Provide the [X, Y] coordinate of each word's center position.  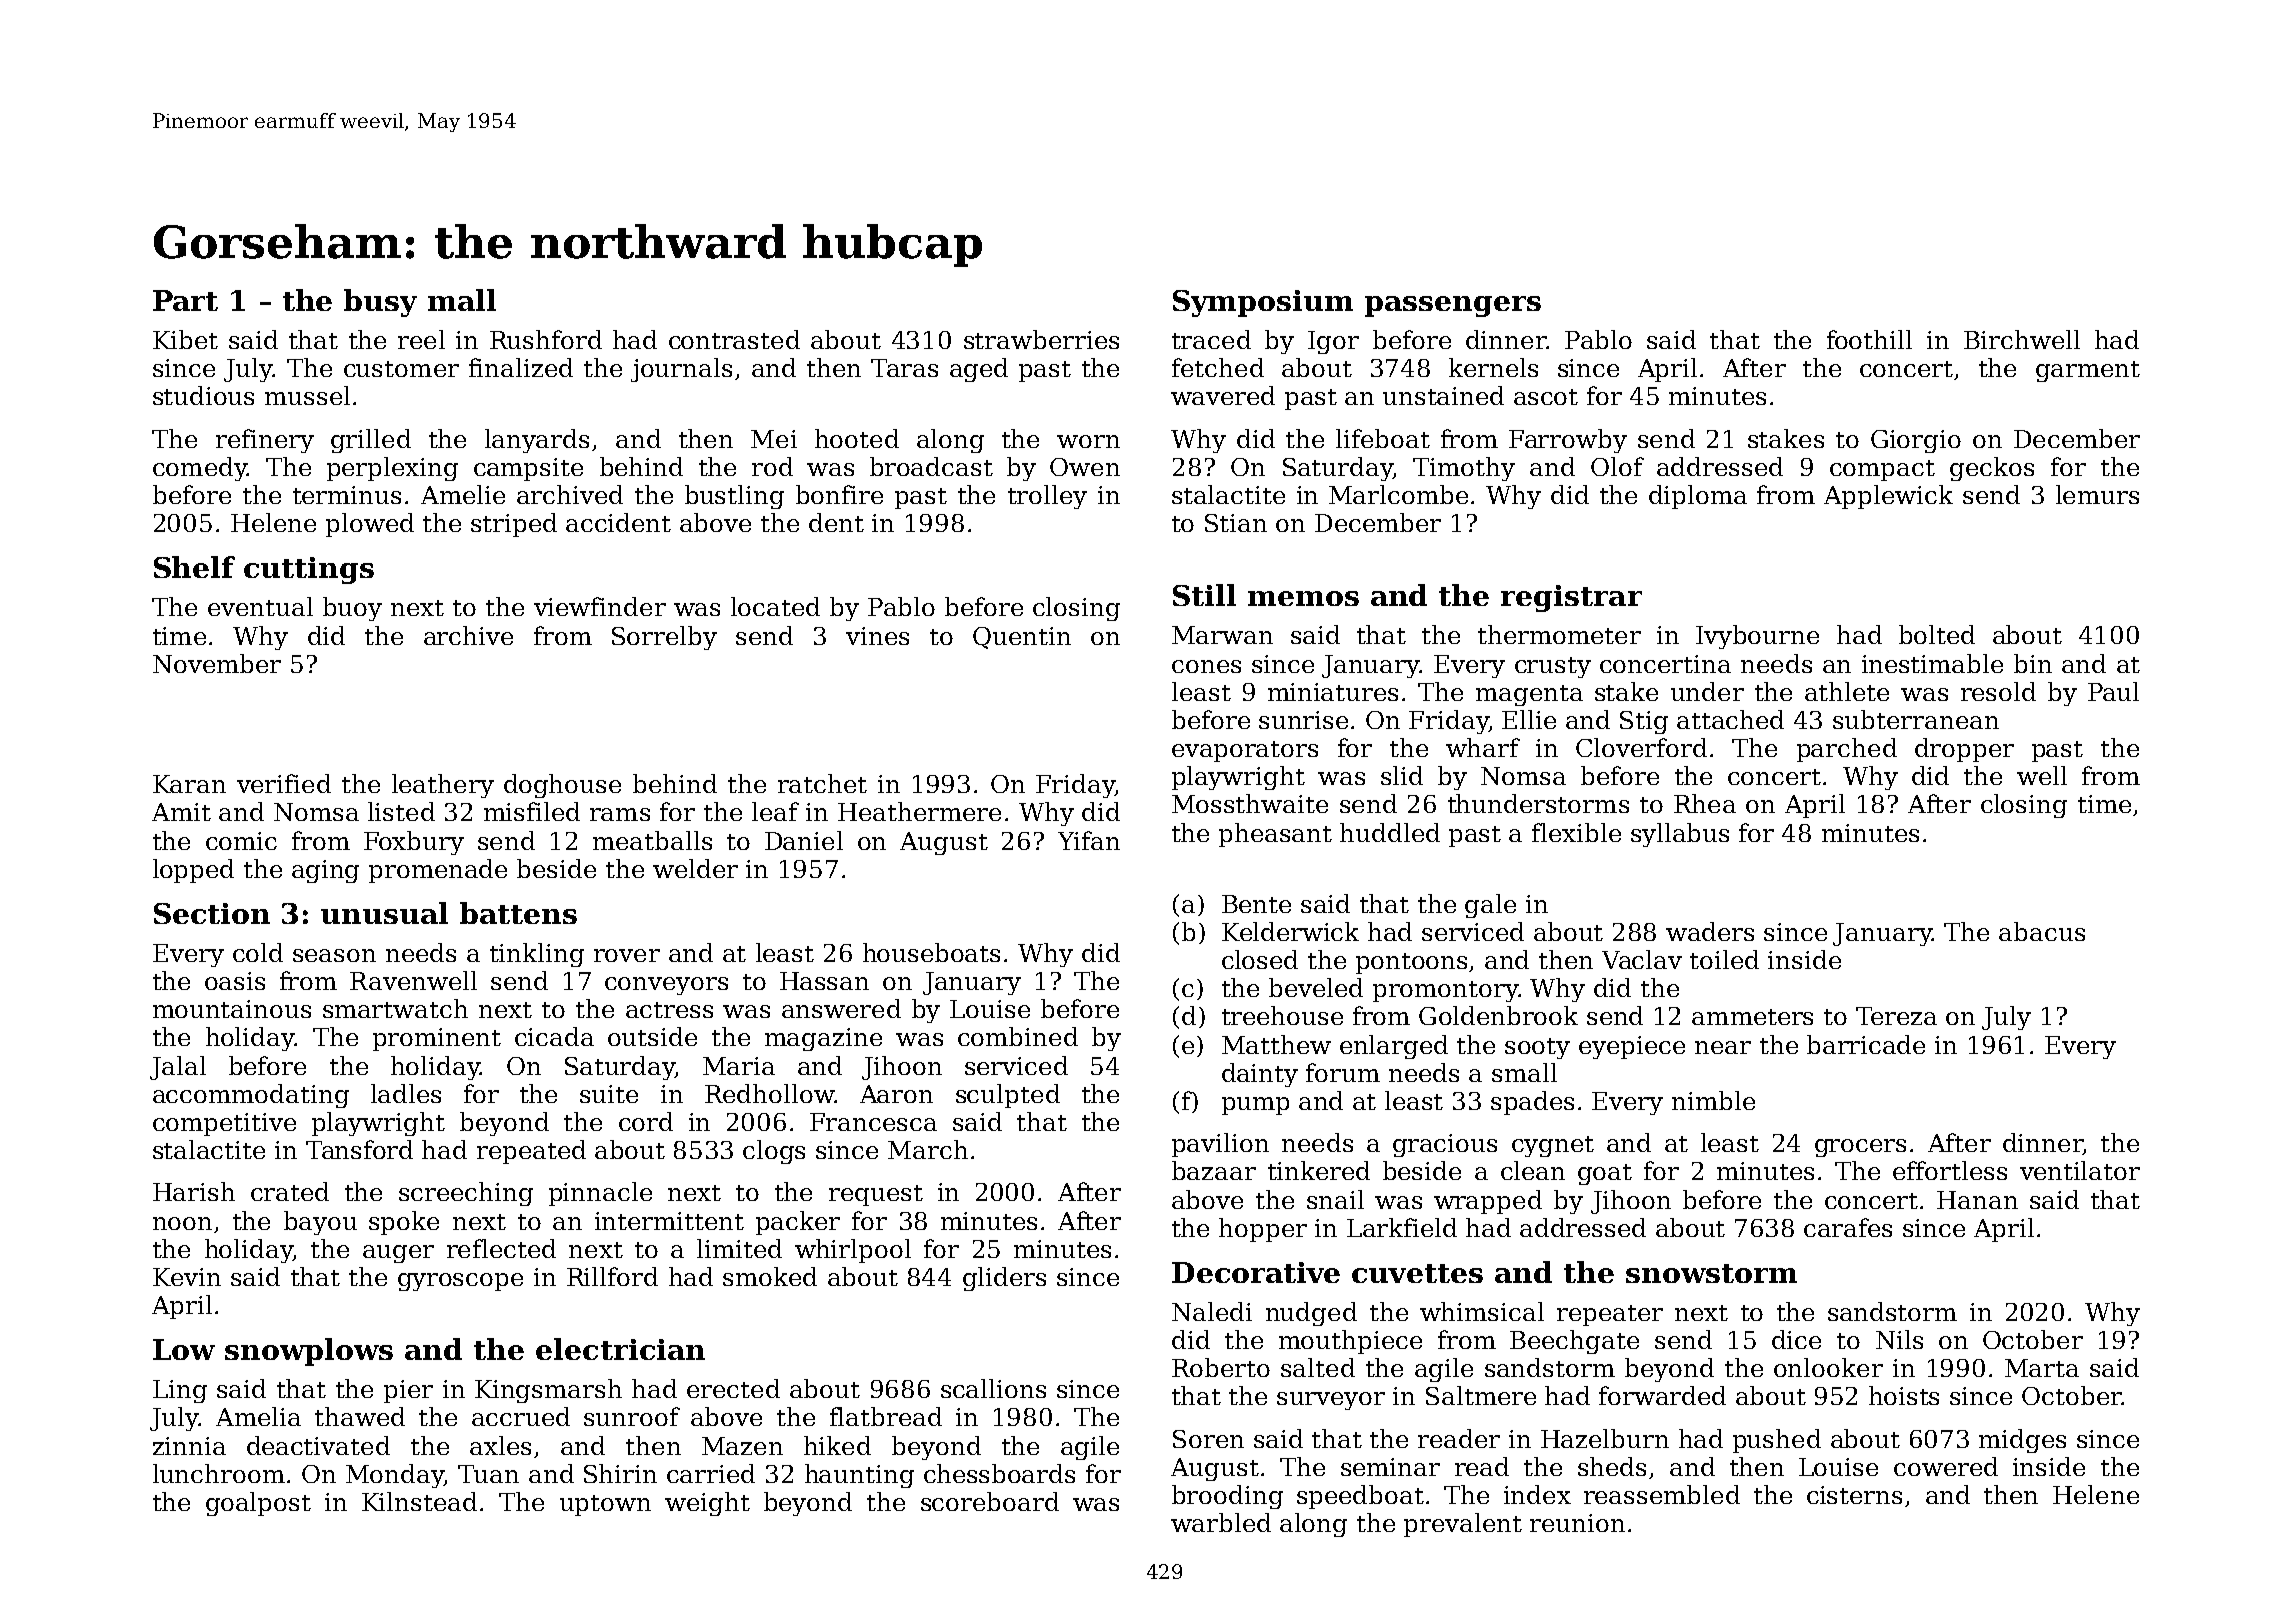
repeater [1610, 1315]
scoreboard [990, 1501]
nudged [1311, 1314]
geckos [1992, 469]
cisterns [1854, 1495]
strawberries [1041, 339]
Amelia [258, 1416]
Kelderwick [1290, 931]
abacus [2042, 931]
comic [241, 841]
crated [290, 1191]
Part [185, 300]
